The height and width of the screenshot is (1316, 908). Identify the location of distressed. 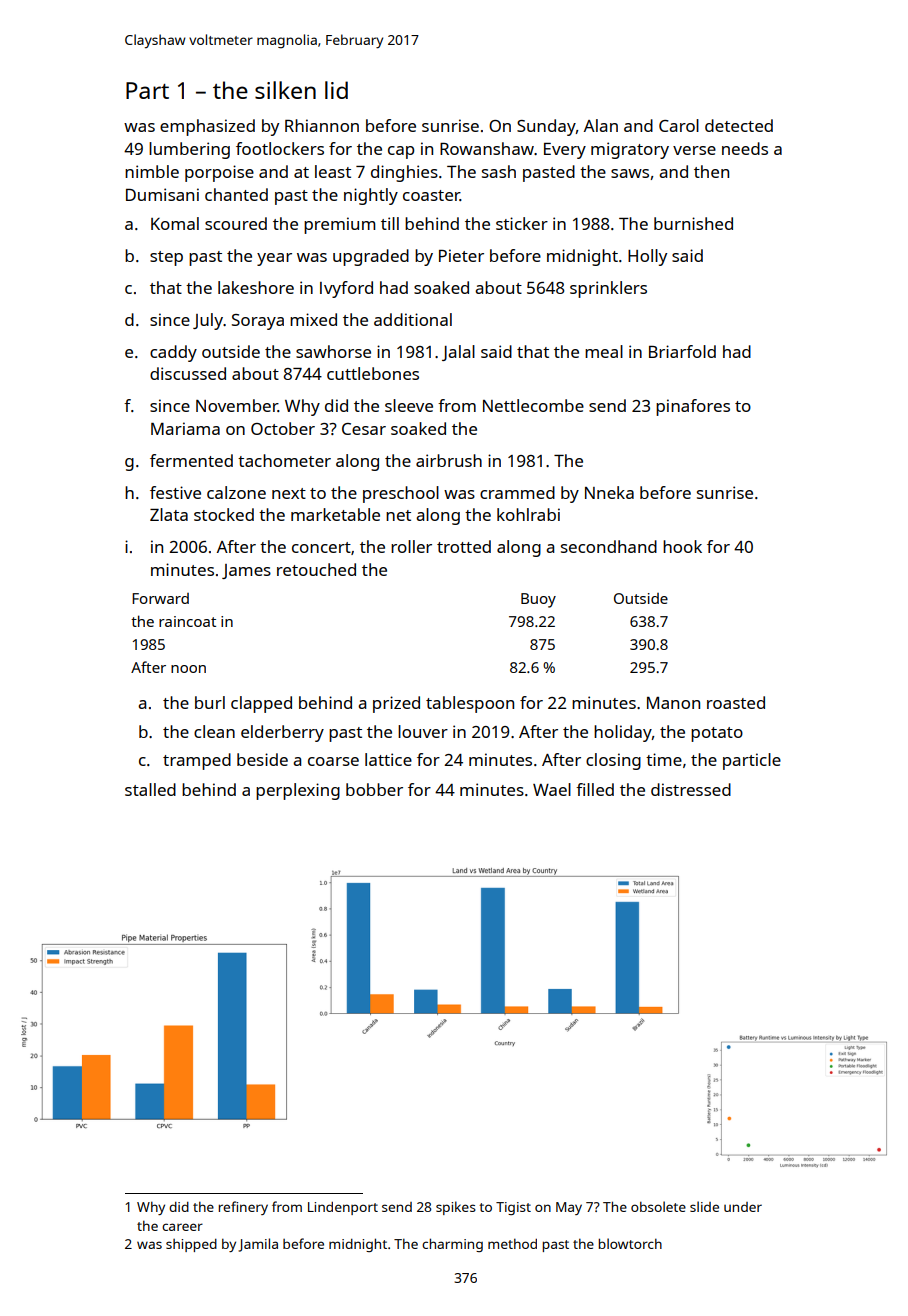
(691, 789).
